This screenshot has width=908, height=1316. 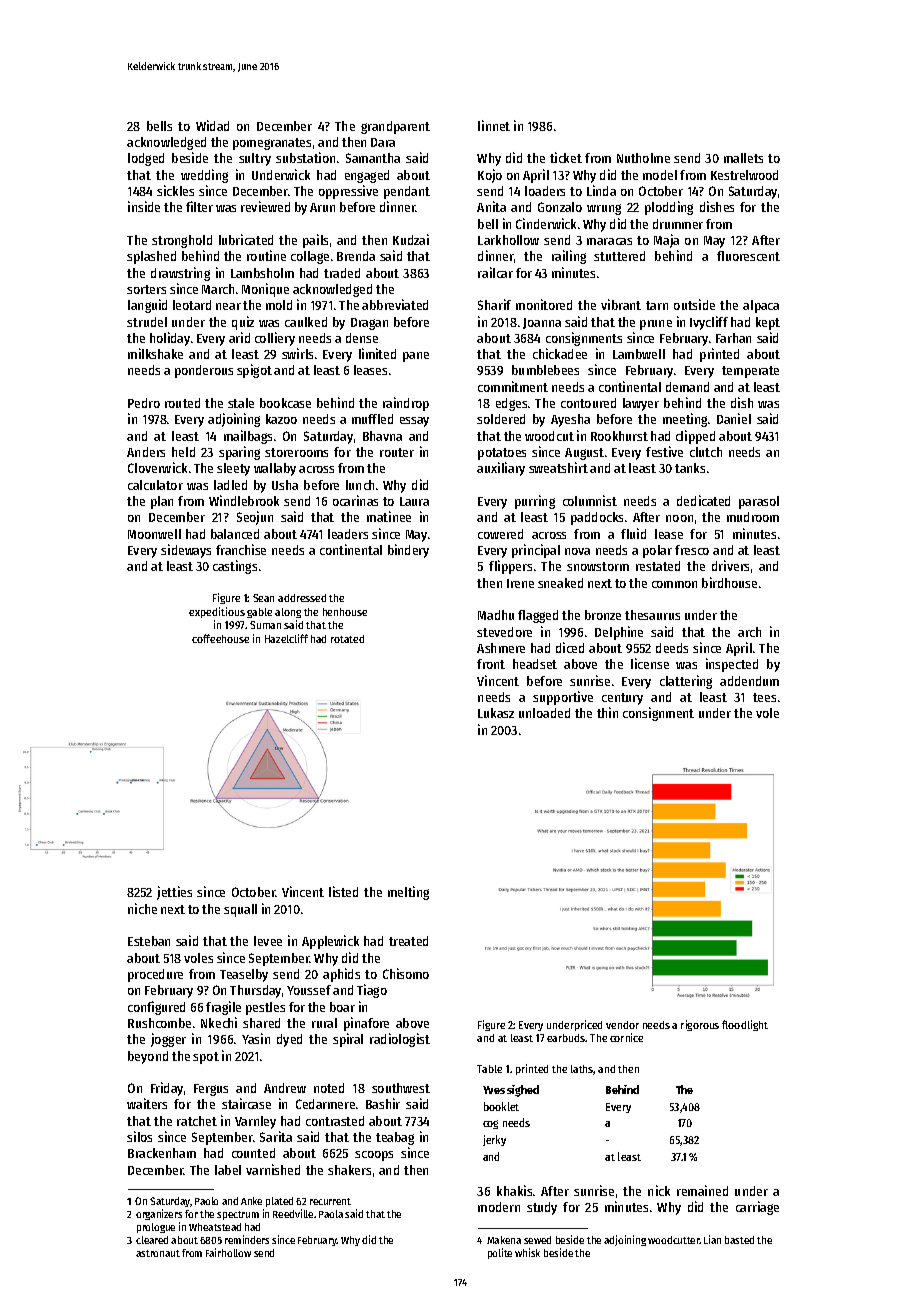 What do you see at coordinates (757, 1208) in the screenshot?
I see `carriage` at bounding box center [757, 1208].
